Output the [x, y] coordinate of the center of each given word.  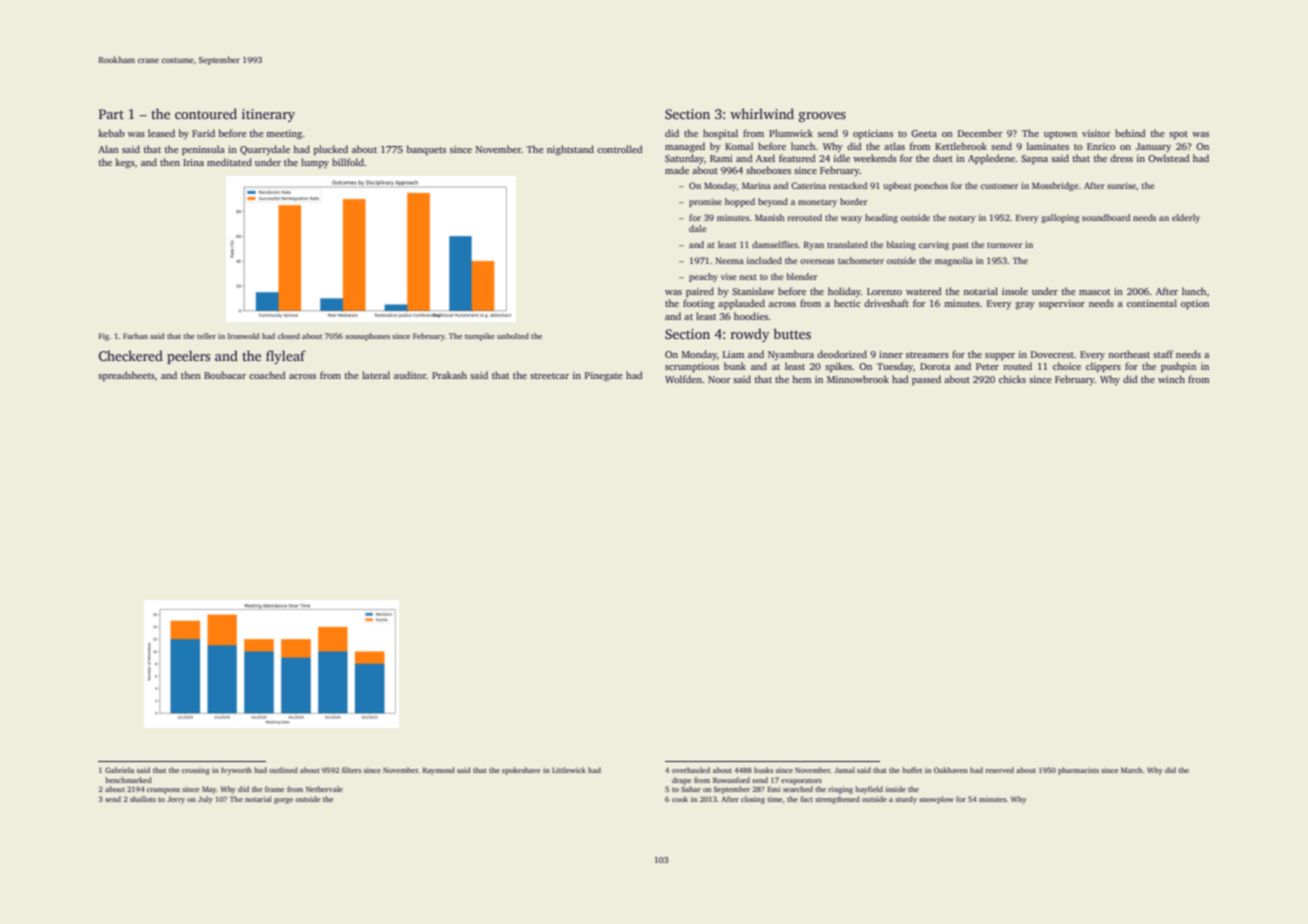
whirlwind [762, 113]
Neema [730, 260]
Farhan [135, 336]
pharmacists [1078, 771]
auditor [410, 375]
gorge [283, 801]
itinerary [268, 115]
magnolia [954, 261]
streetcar [549, 376]
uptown [1060, 135]
